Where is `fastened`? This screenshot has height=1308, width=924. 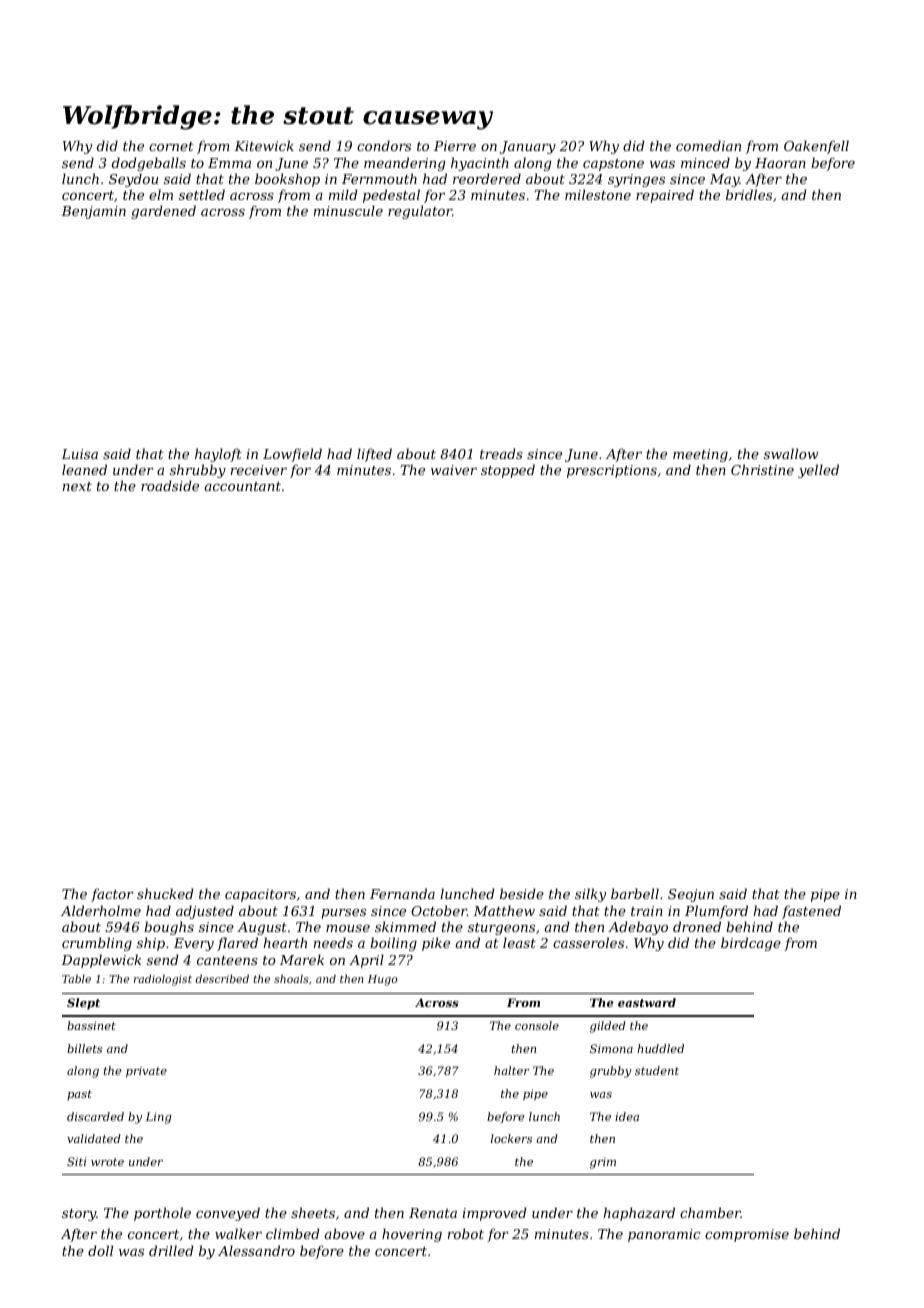 fastened is located at coordinates (811, 912).
